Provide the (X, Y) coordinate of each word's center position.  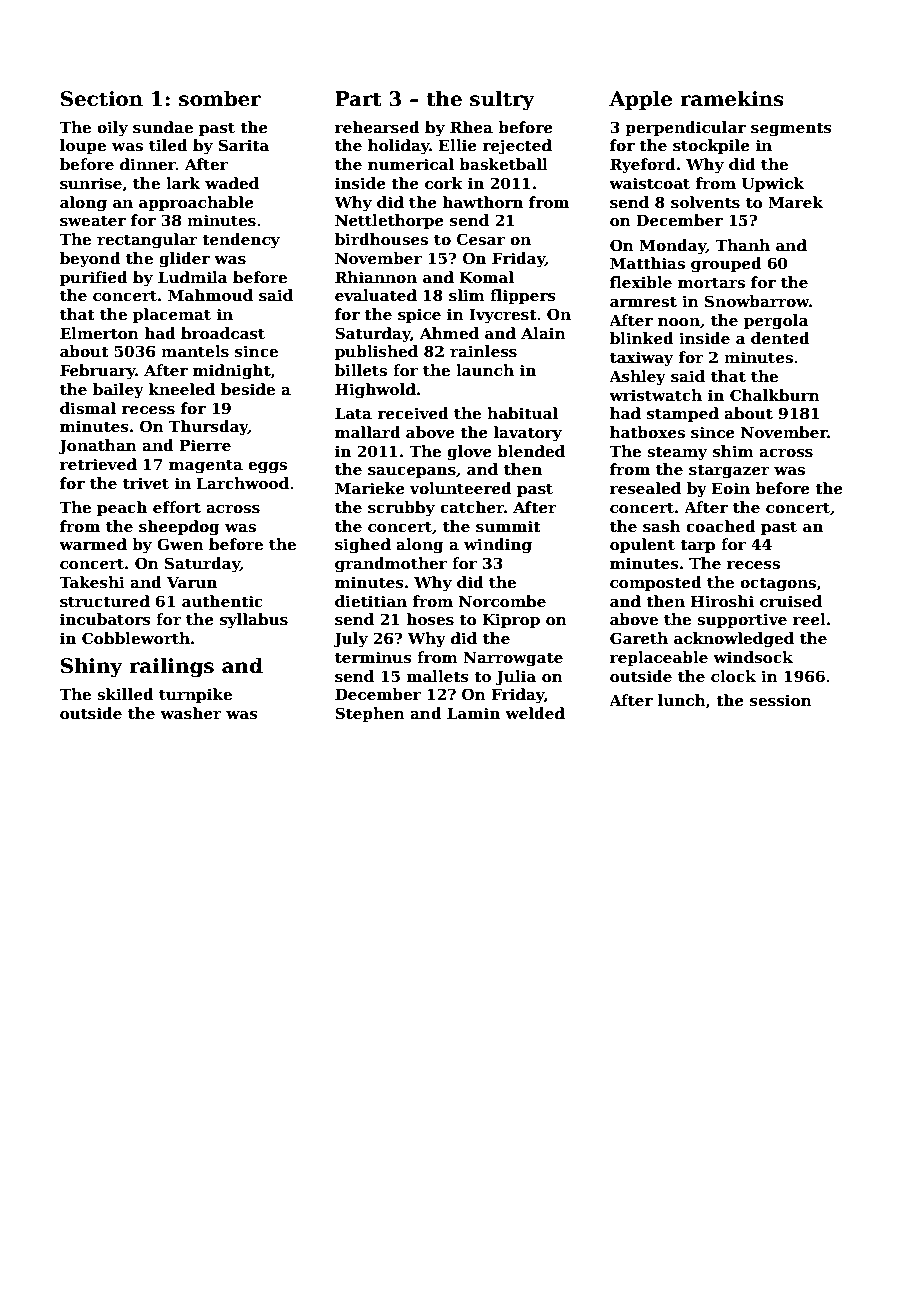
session (781, 700)
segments (791, 129)
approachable (196, 203)
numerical (411, 164)
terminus (373, 657)
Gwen (180, 544)
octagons (778, 584)
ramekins (732, 98)
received (413, 413)
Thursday (208, 428)
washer (191, 713)
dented (780, 338)
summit (508, 526)
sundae (163, 127)
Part (358, 99)
